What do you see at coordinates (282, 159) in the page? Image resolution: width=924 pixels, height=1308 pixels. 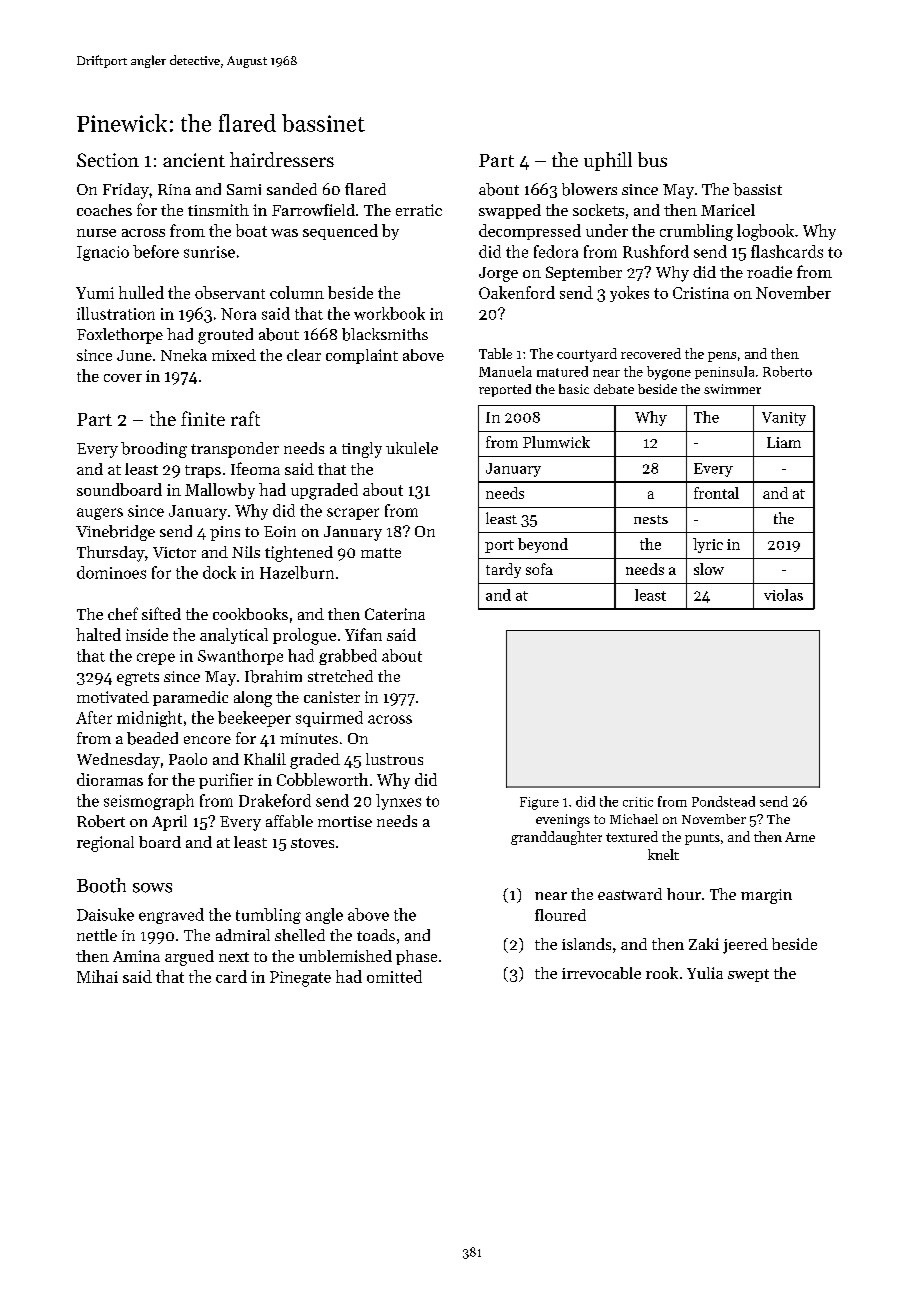 I see `hairdressers` at bounding box center [282, 159].
